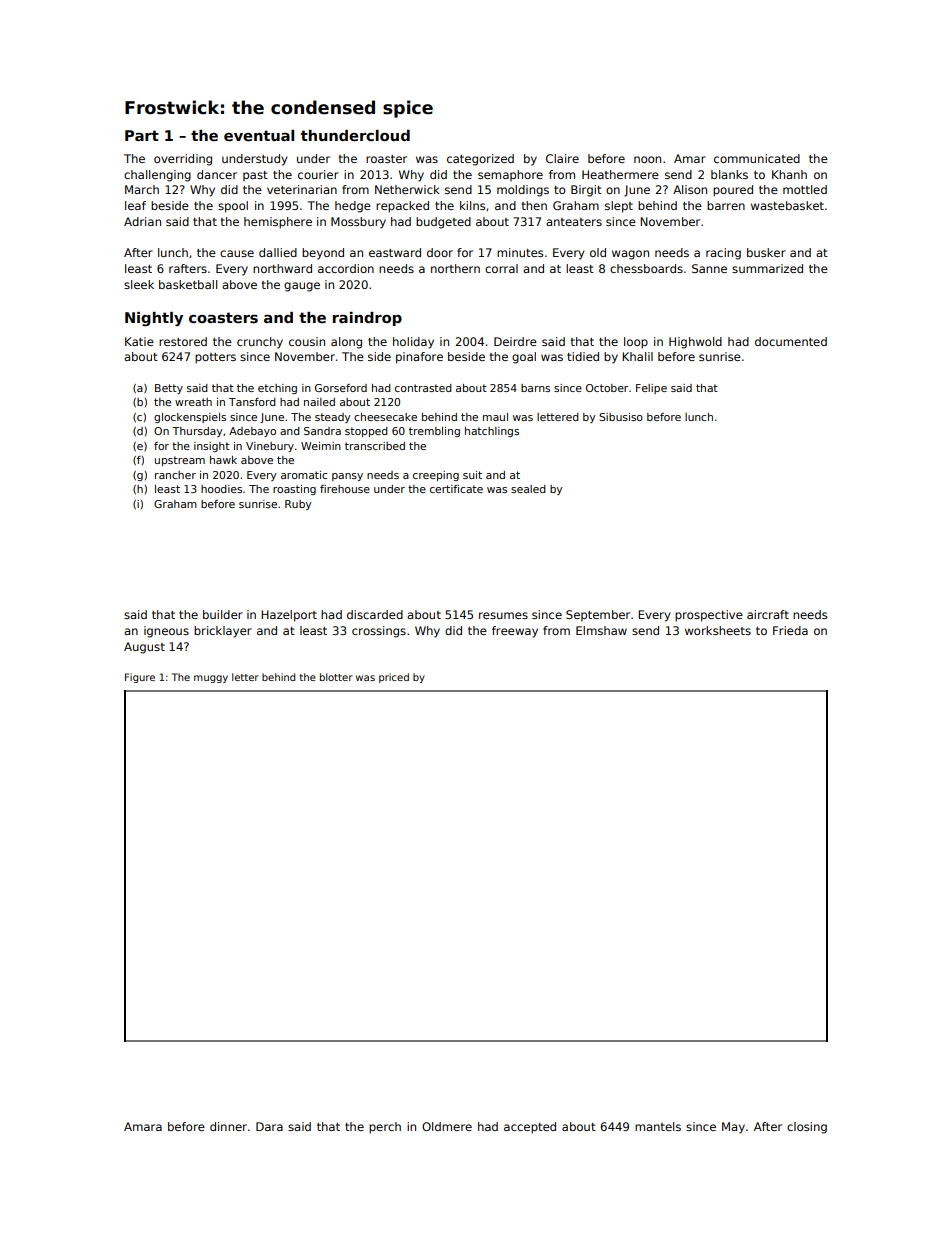  I want to click on resumes, so click(503, 615).
